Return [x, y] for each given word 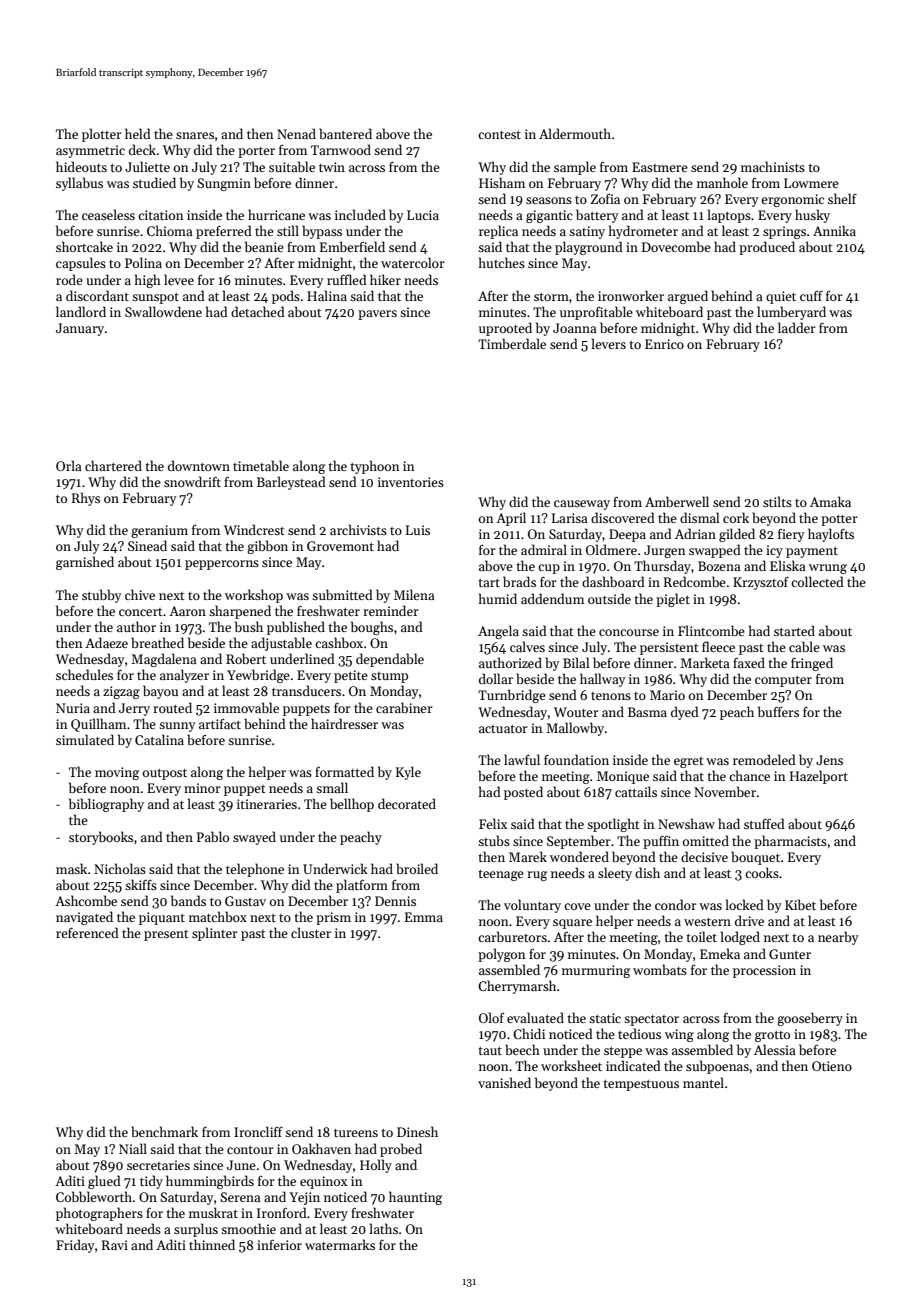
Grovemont [340, 546]
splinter [215, 934]
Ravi [115, 1245]
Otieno [832, 1066]
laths [384, 1228]
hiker [385, 279]
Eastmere [660, 167]
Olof [492, 1017]
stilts [777, 501]
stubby [101, 596]
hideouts [81, 166]
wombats [660, 969]
